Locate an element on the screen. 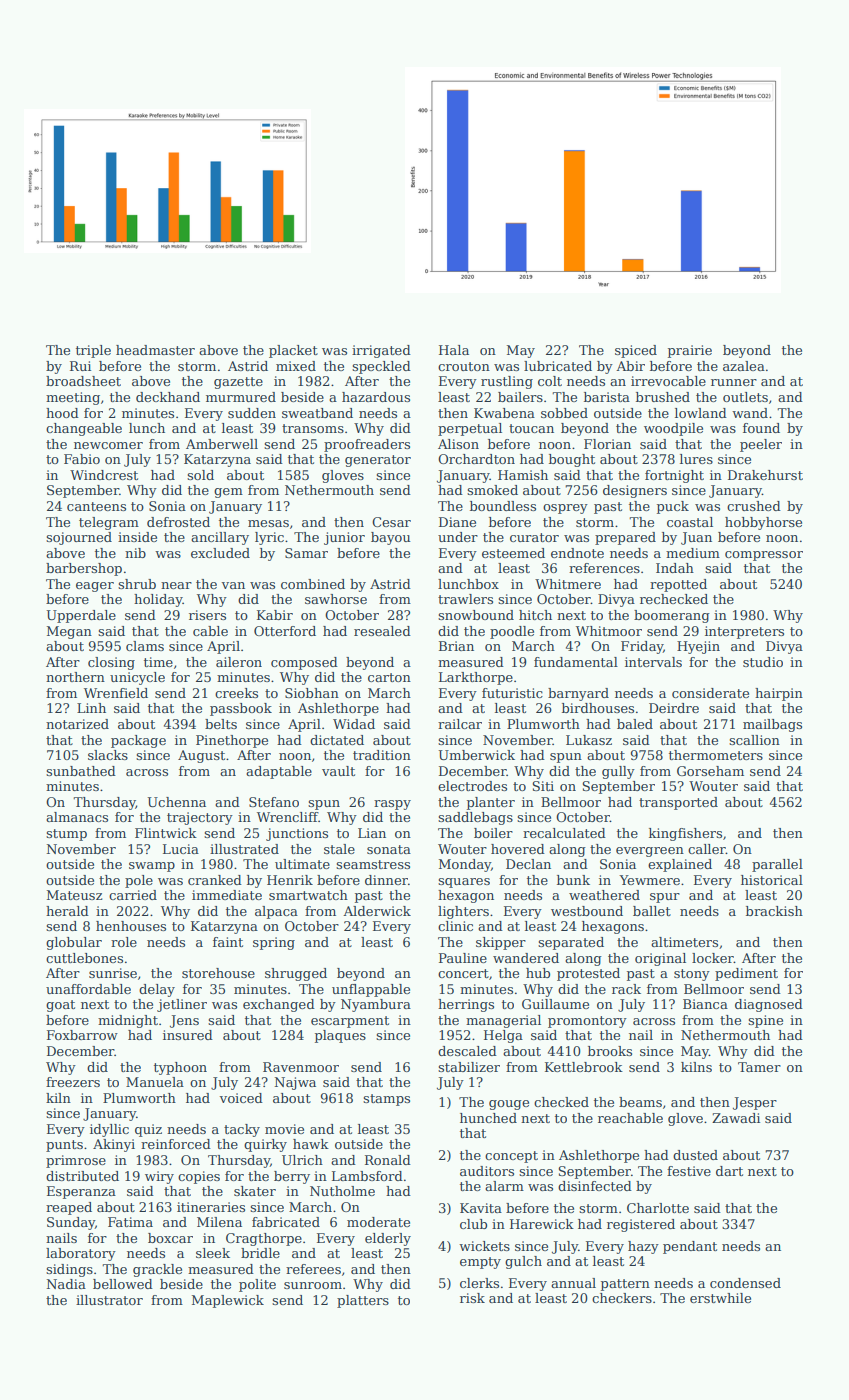 Image resolution: width=849 pixels, height=1400 pixels. Nyambura is located at coordinates (376, 1005).
